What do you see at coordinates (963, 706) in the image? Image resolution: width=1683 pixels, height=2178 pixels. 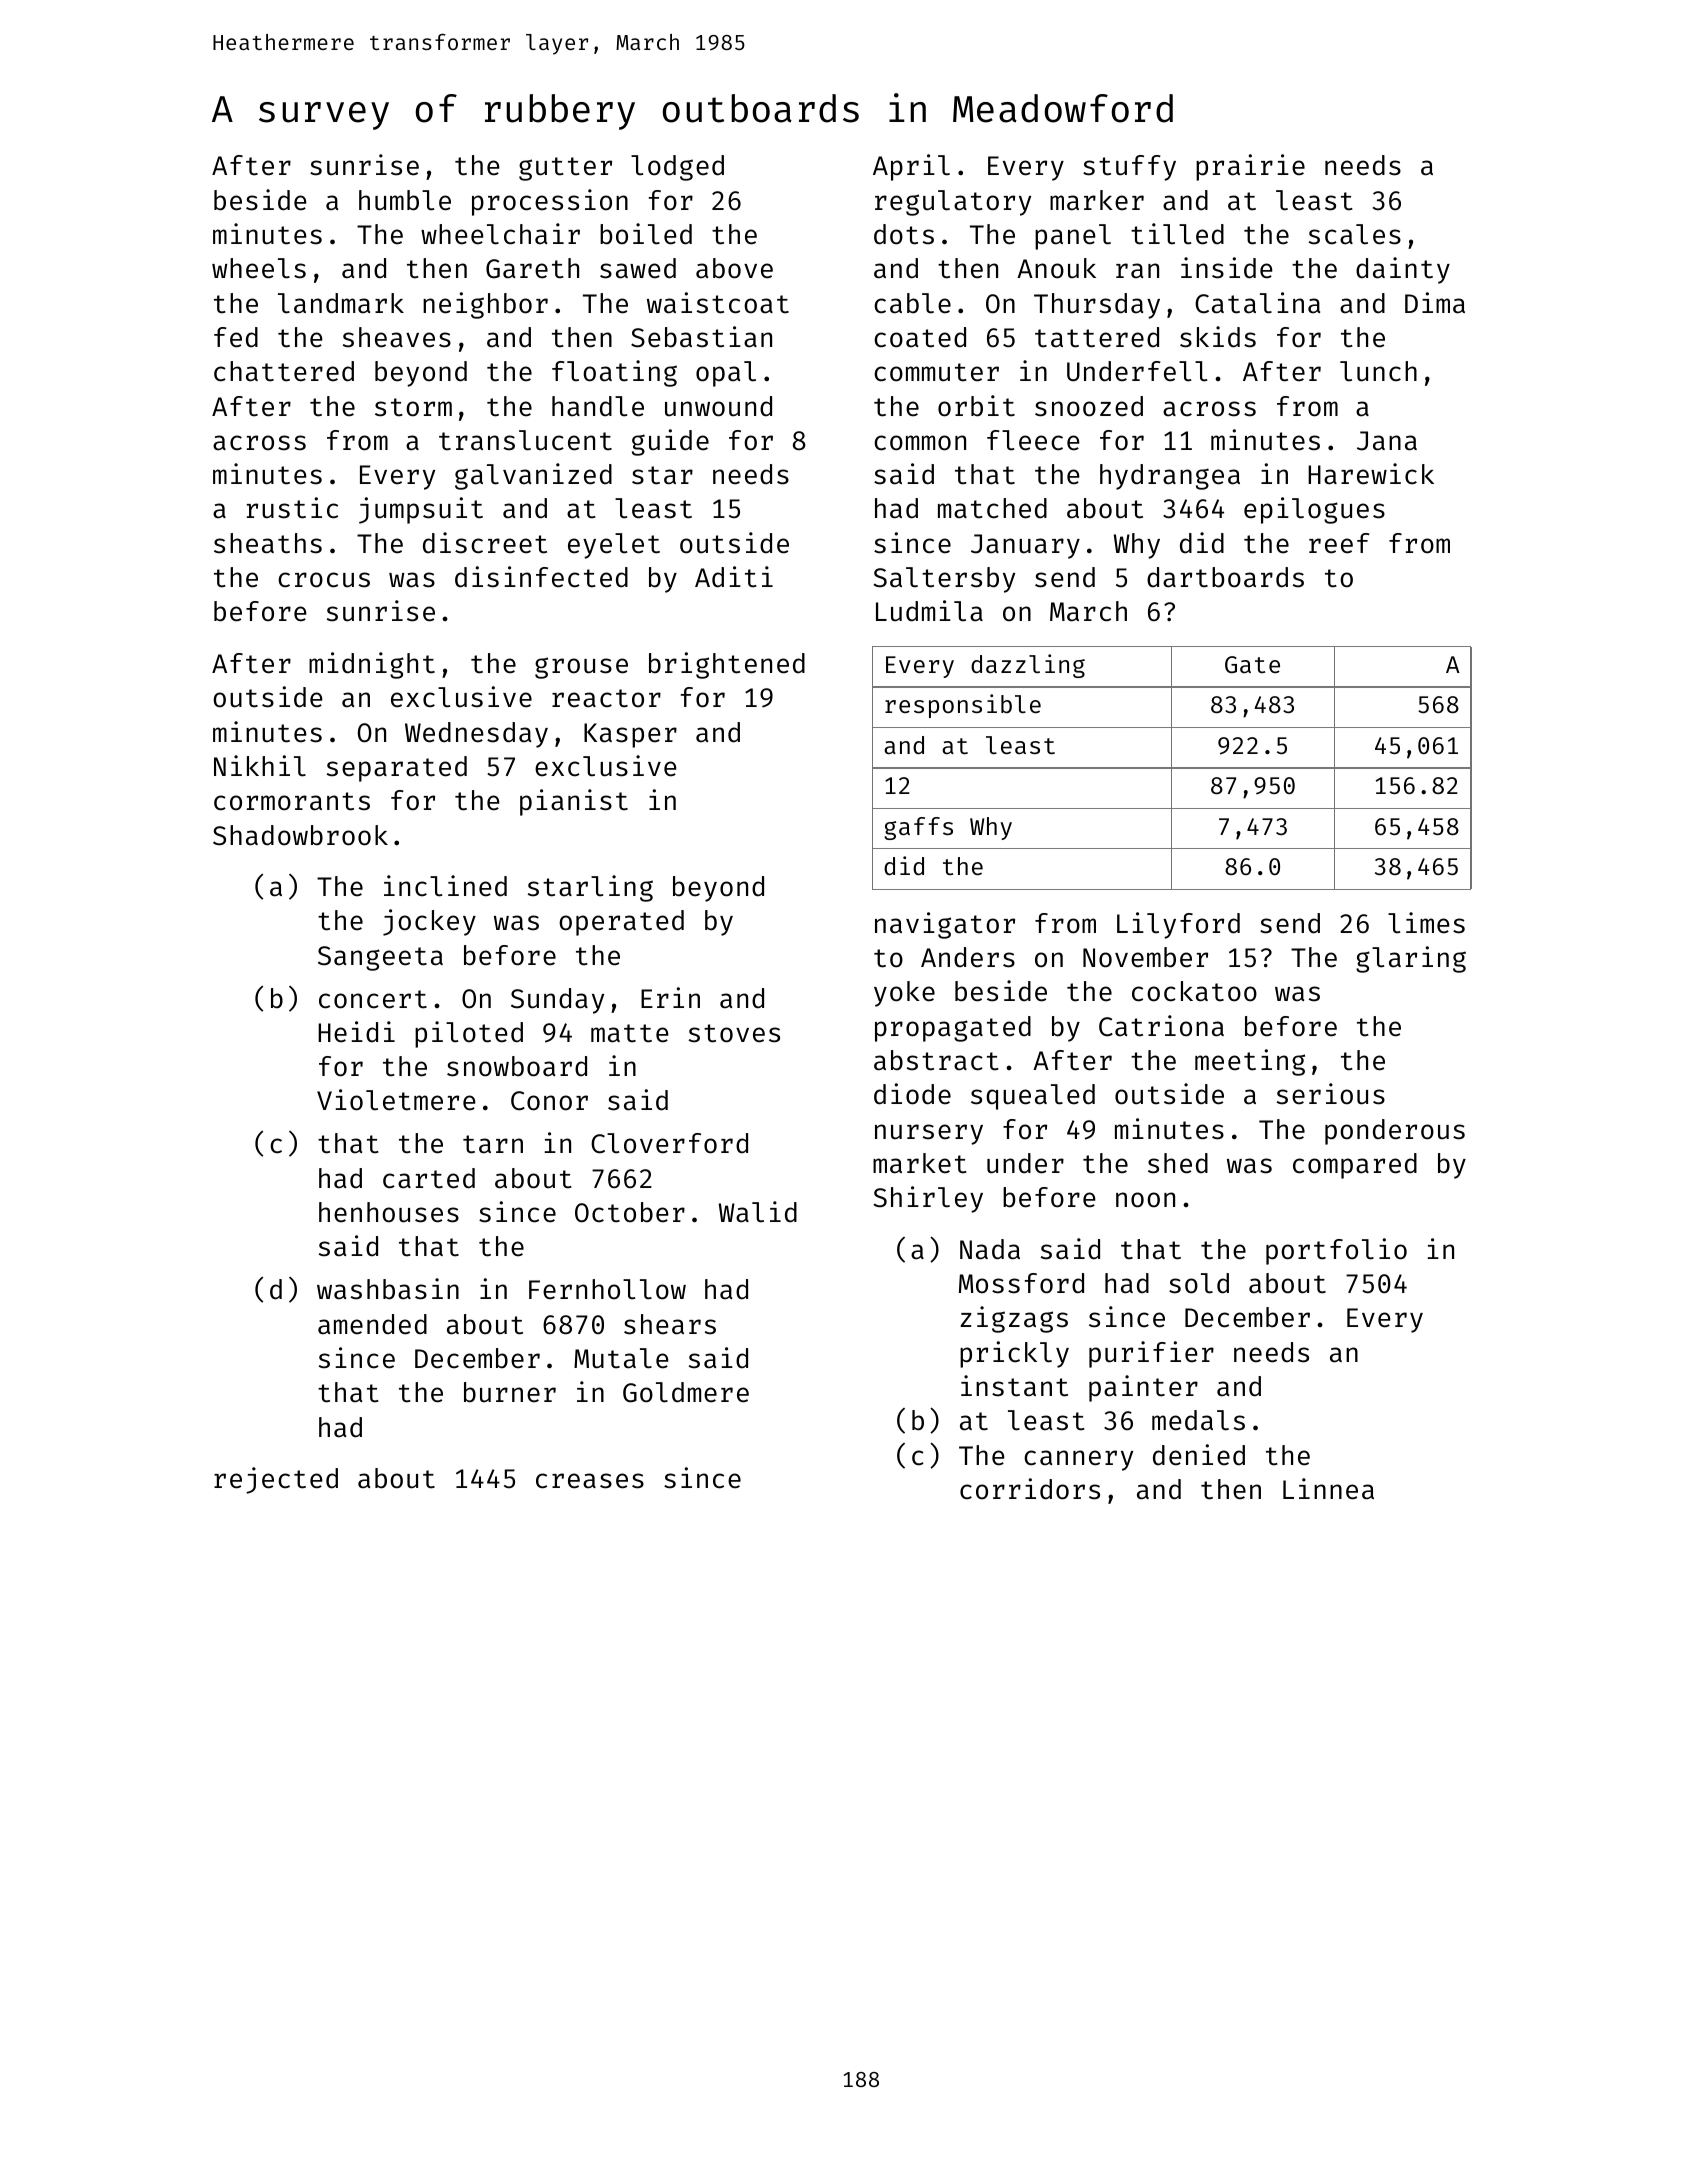 I see `responsible` at bounding box center [963, 706].
